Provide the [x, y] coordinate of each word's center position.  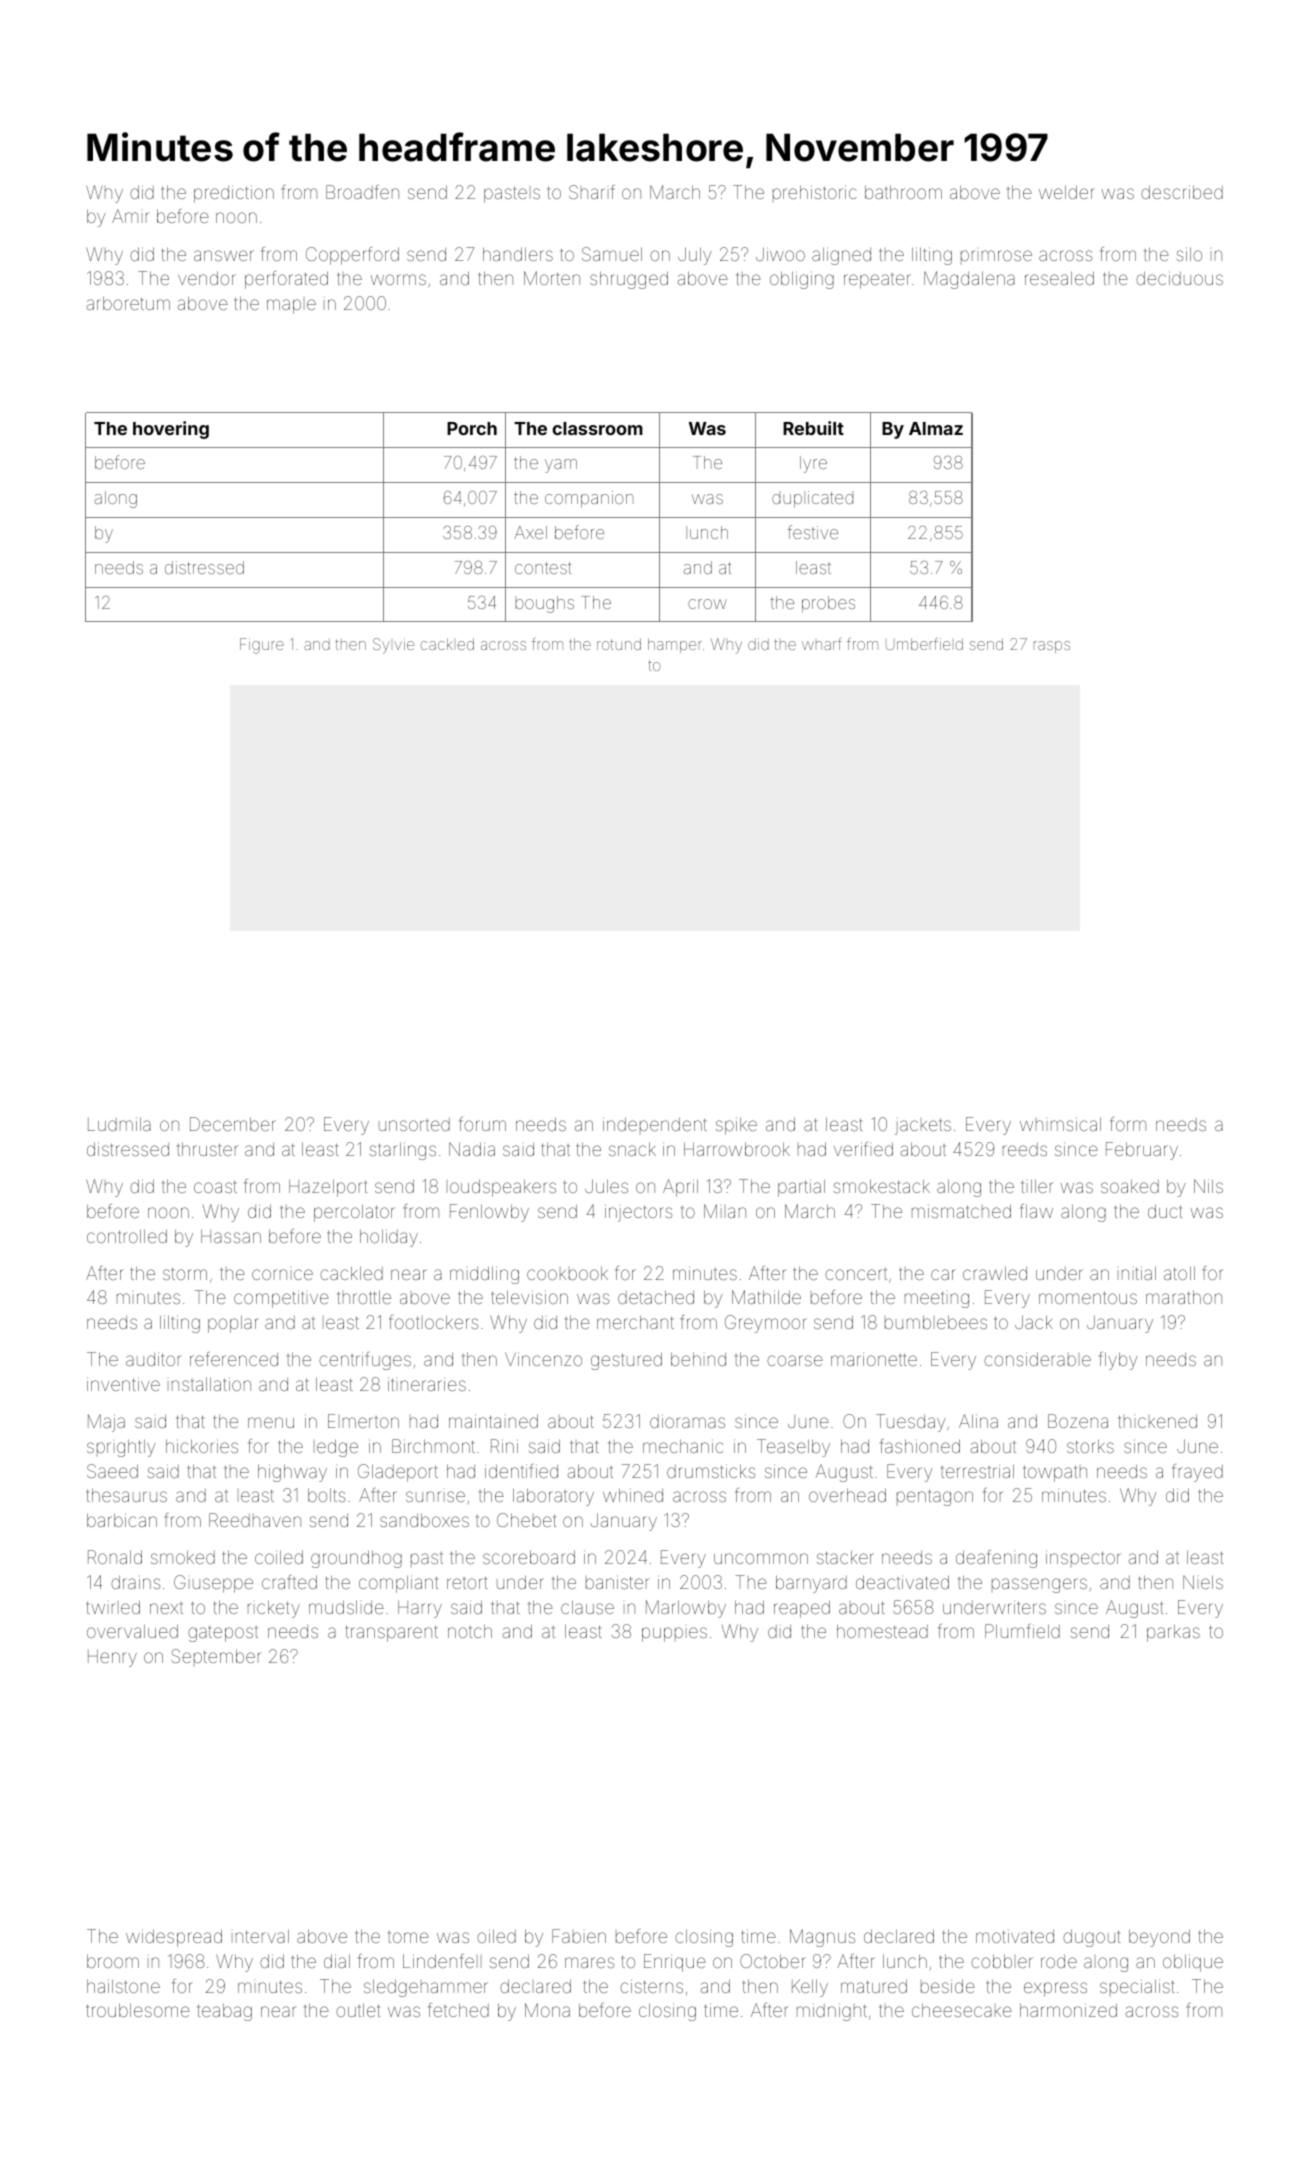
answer [224, 255]
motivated [1015, 1936]
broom [113, 1961]
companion [589, 499]
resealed [1059, 278]
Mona [547, 2010]
